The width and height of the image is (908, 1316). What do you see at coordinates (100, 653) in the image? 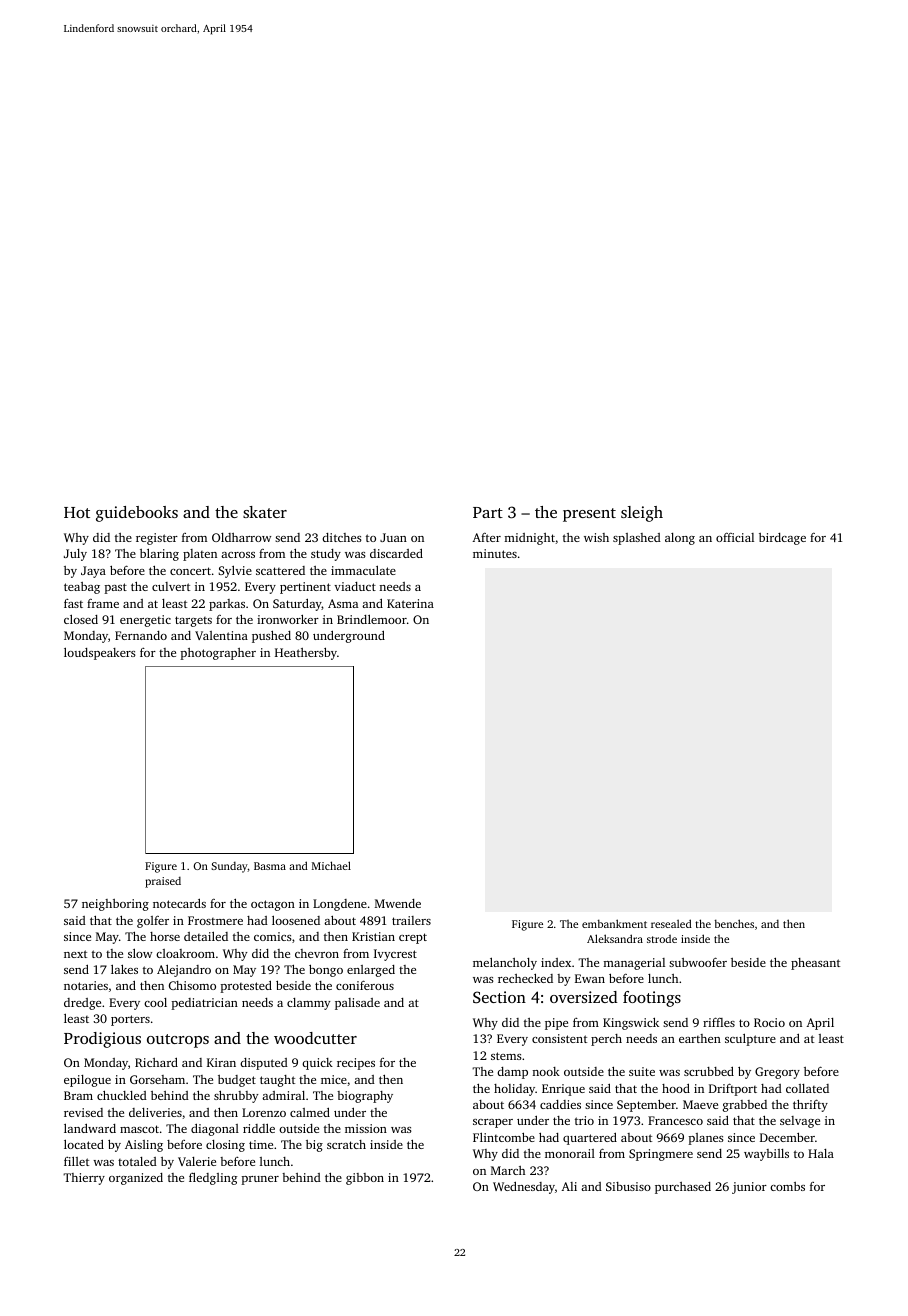
I see `loudspeakers` at bounding box center [100, 653].
